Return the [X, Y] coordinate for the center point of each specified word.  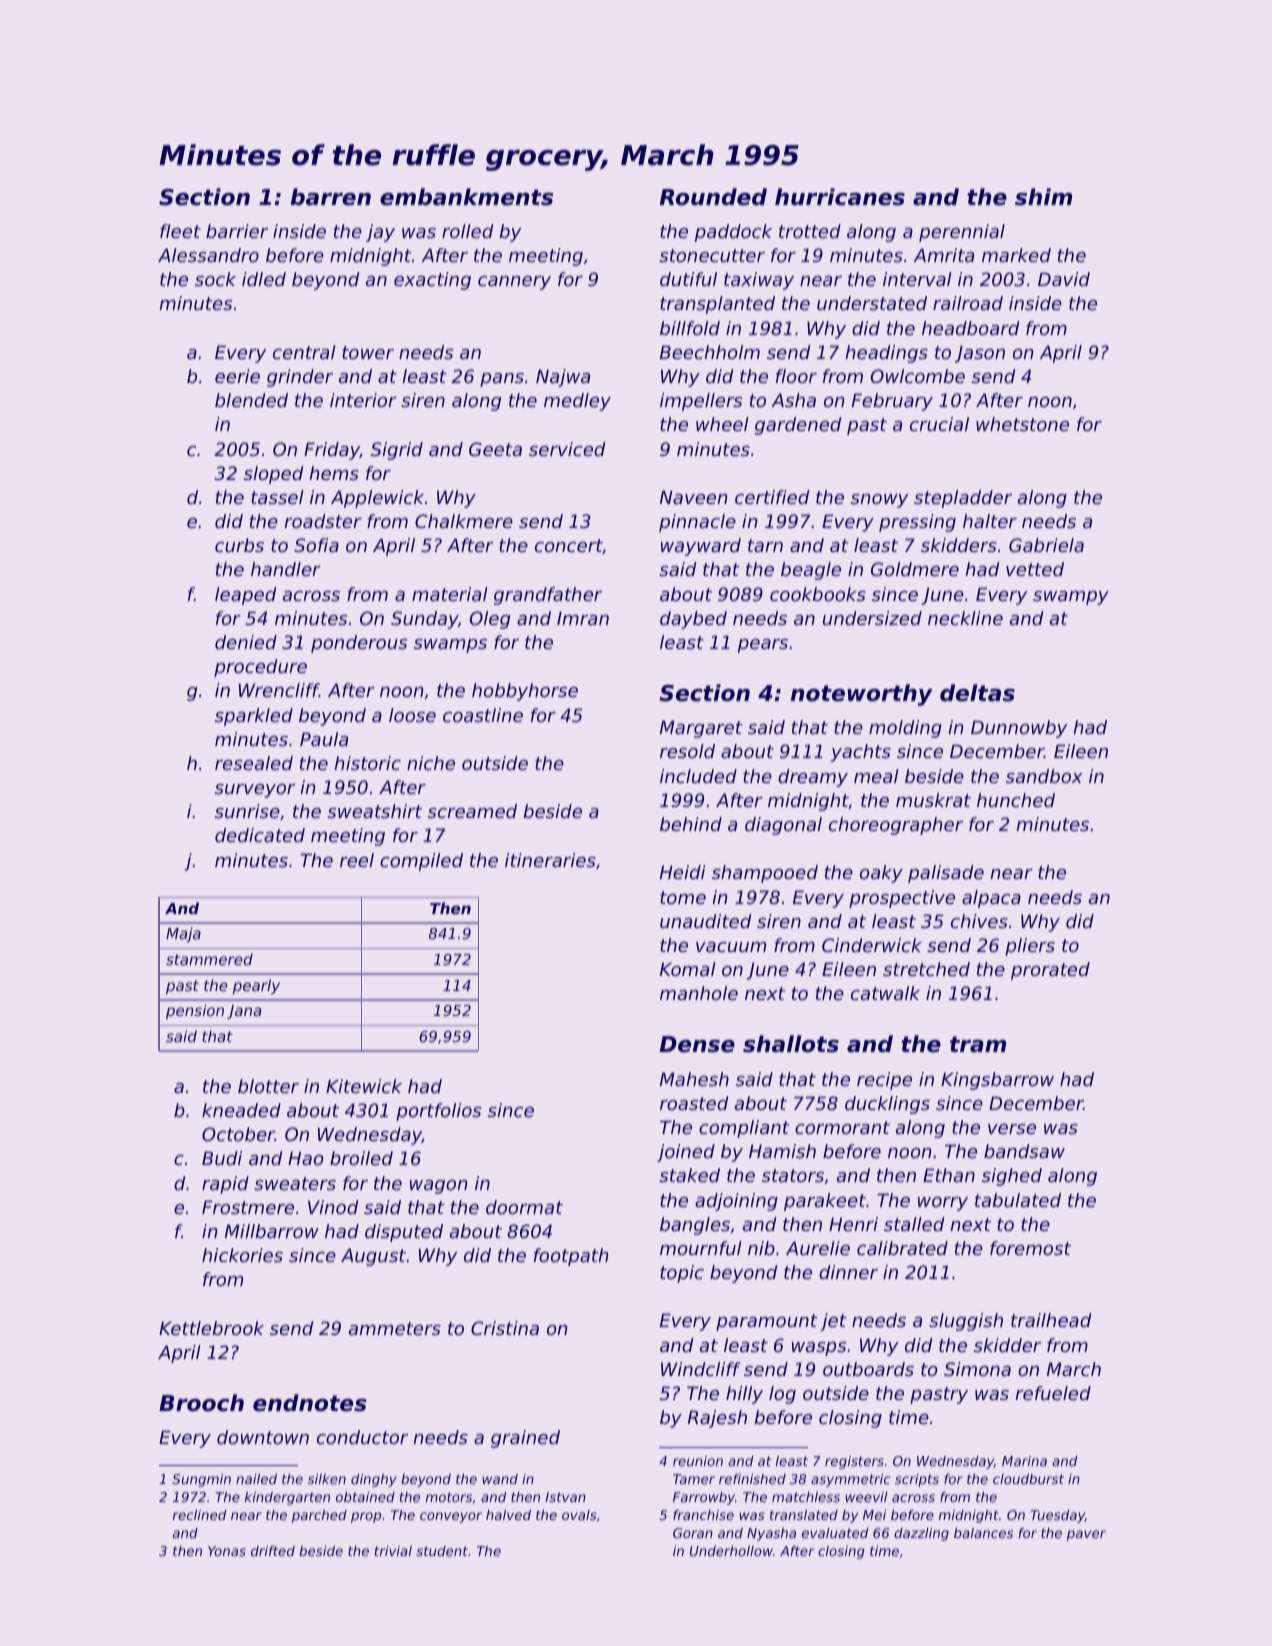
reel [357, 860]
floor [796, 376]
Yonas [227, 1551]
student [442, 1551]
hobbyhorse [525, 692]
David [1064, 279]
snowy [879, 501]
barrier [237, 231]
